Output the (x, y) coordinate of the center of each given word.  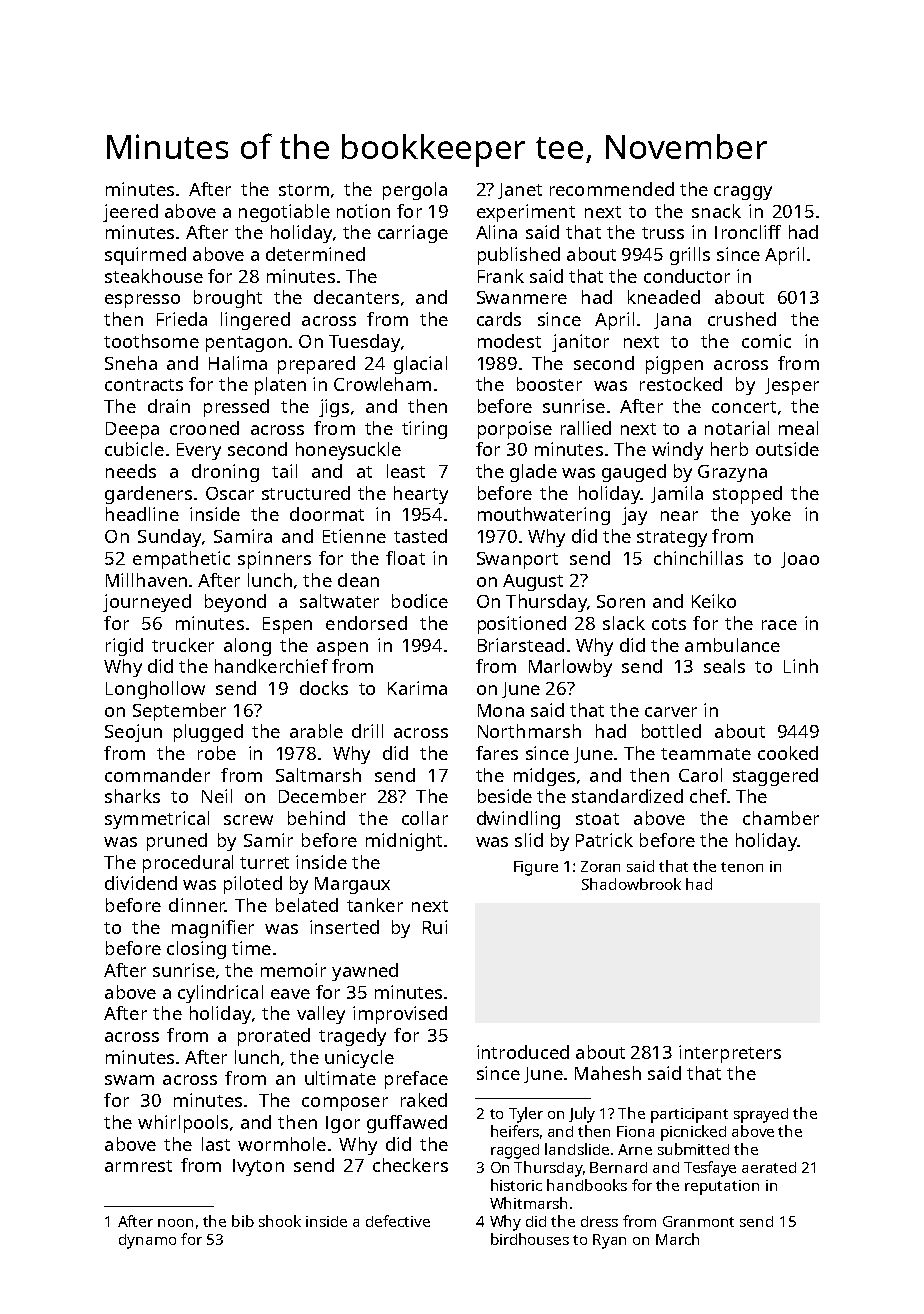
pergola (415, 191)
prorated (274, 1037)
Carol (700, 775)
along (247, 647)
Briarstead (521, 645)
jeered (130, 213)
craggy (743, 193)
